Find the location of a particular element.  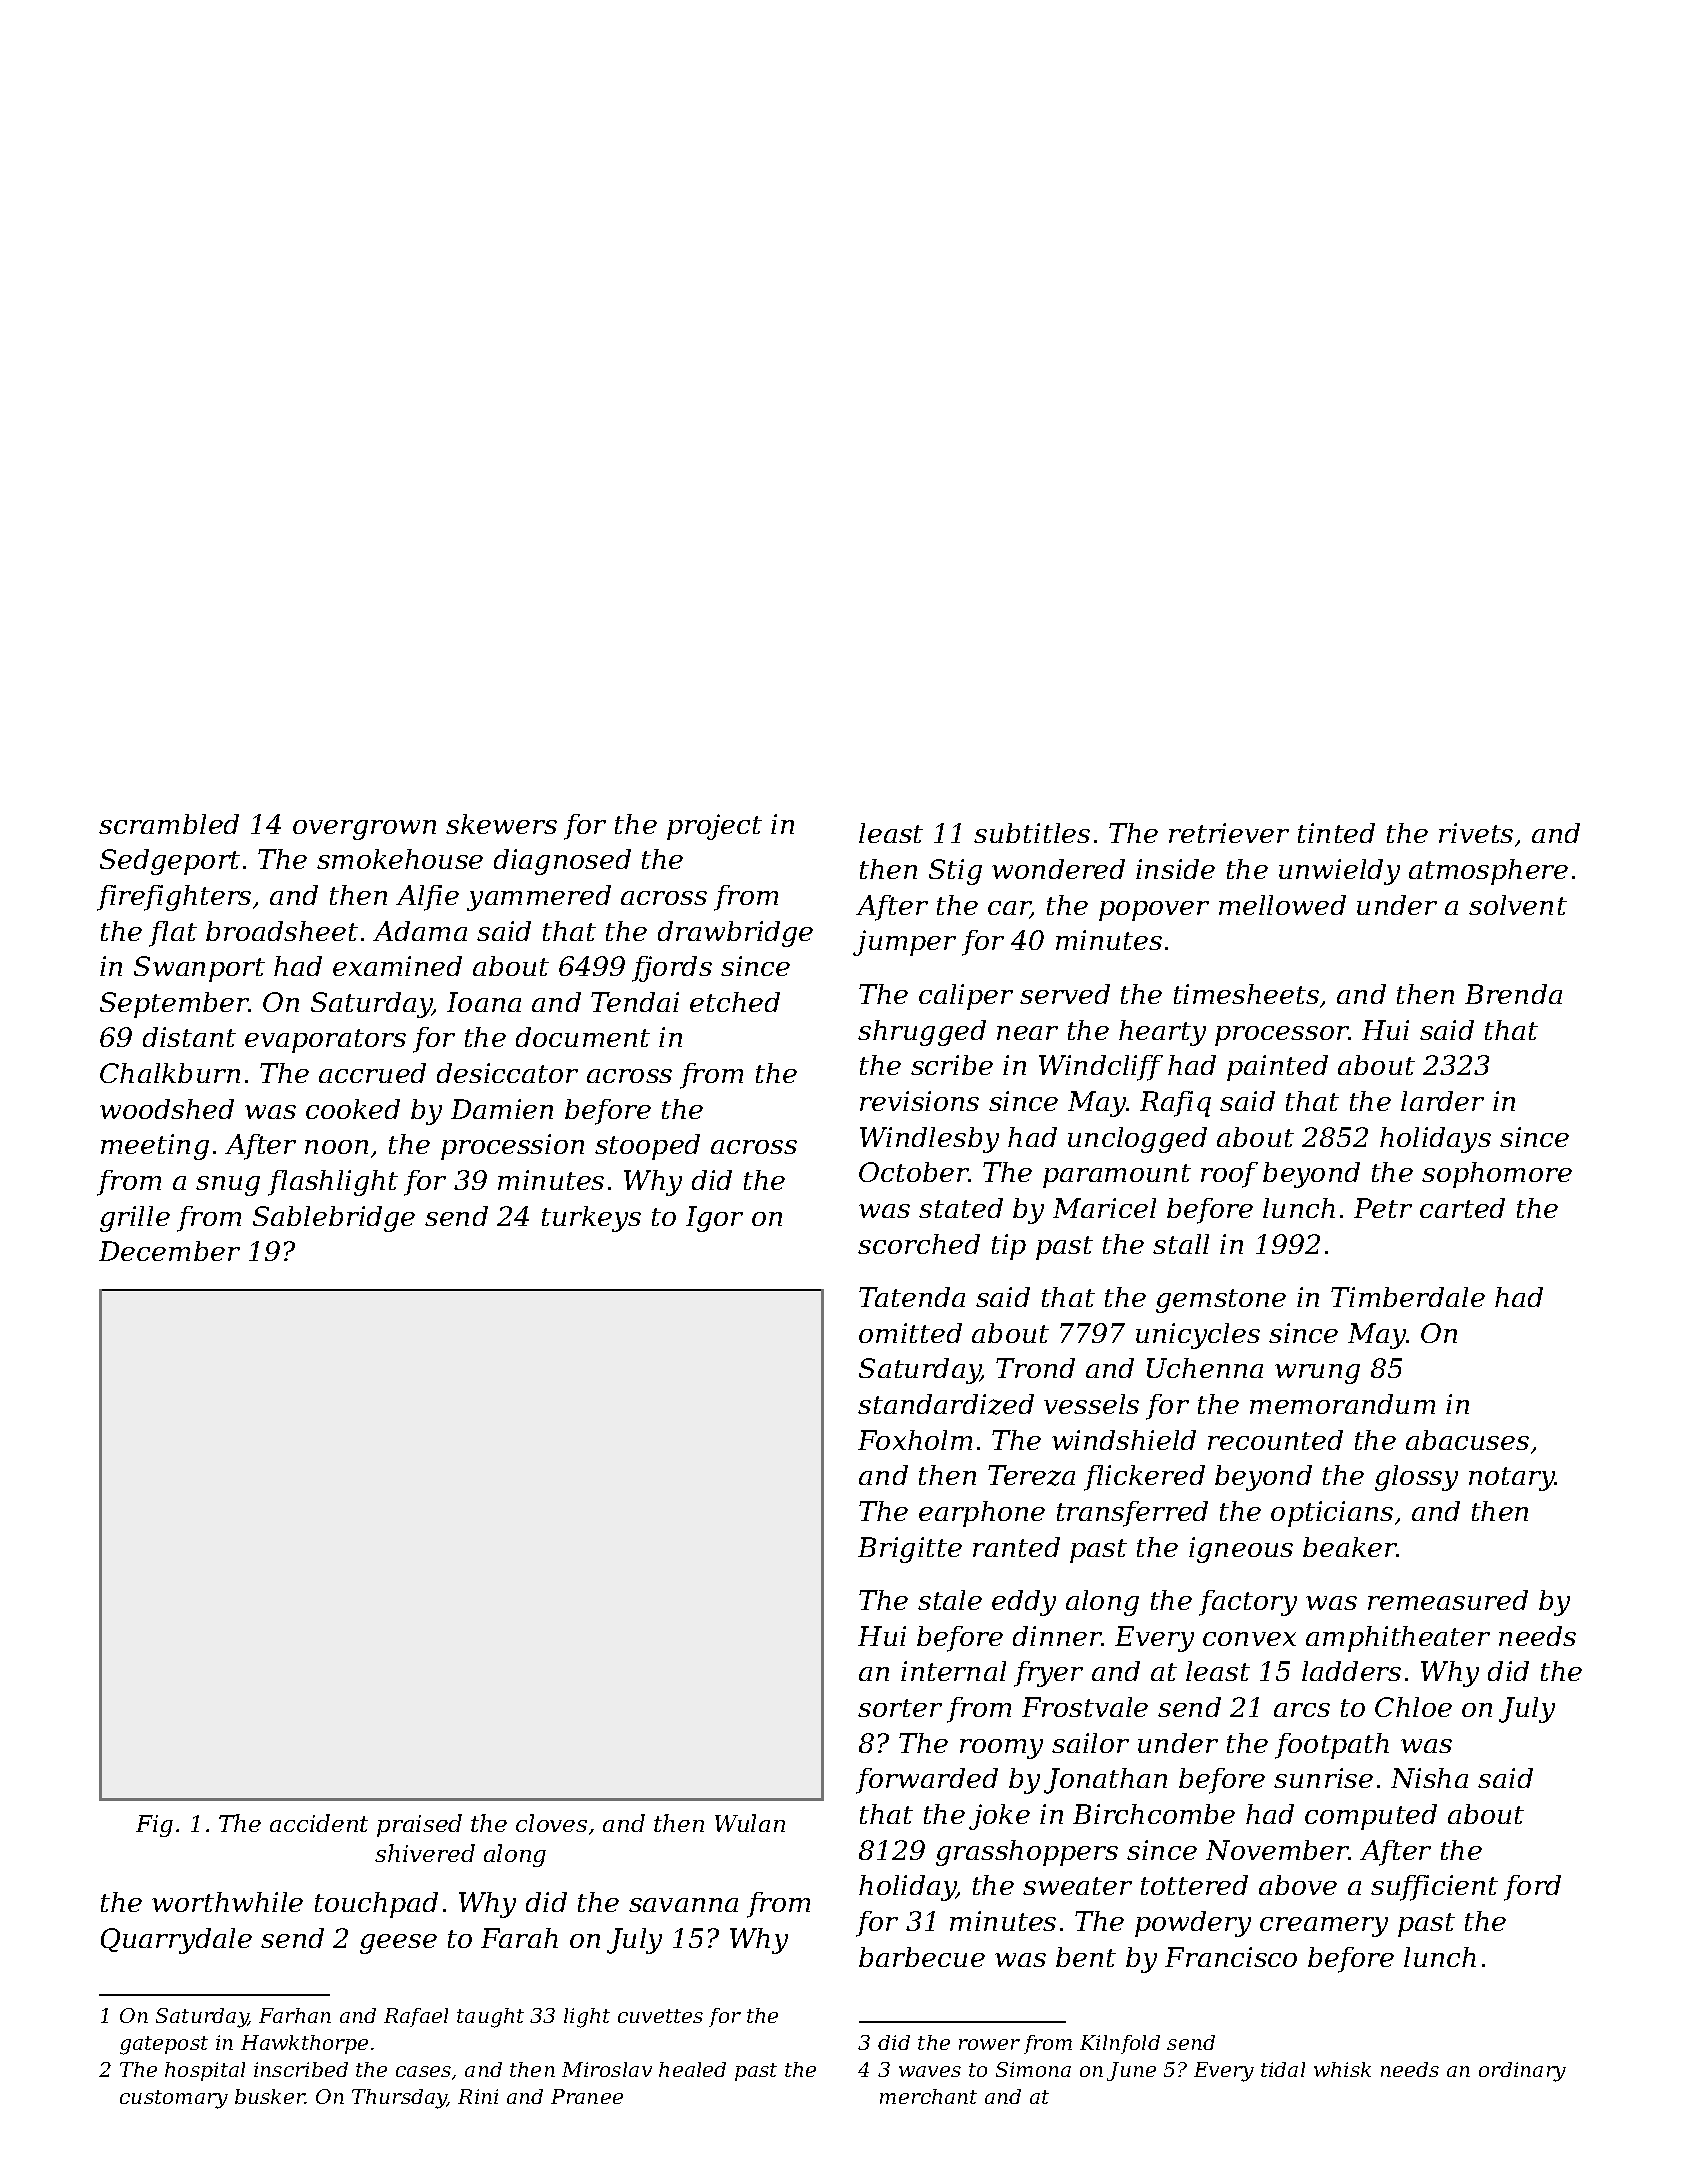

Thursday is located at coordinates (399, 2099).
